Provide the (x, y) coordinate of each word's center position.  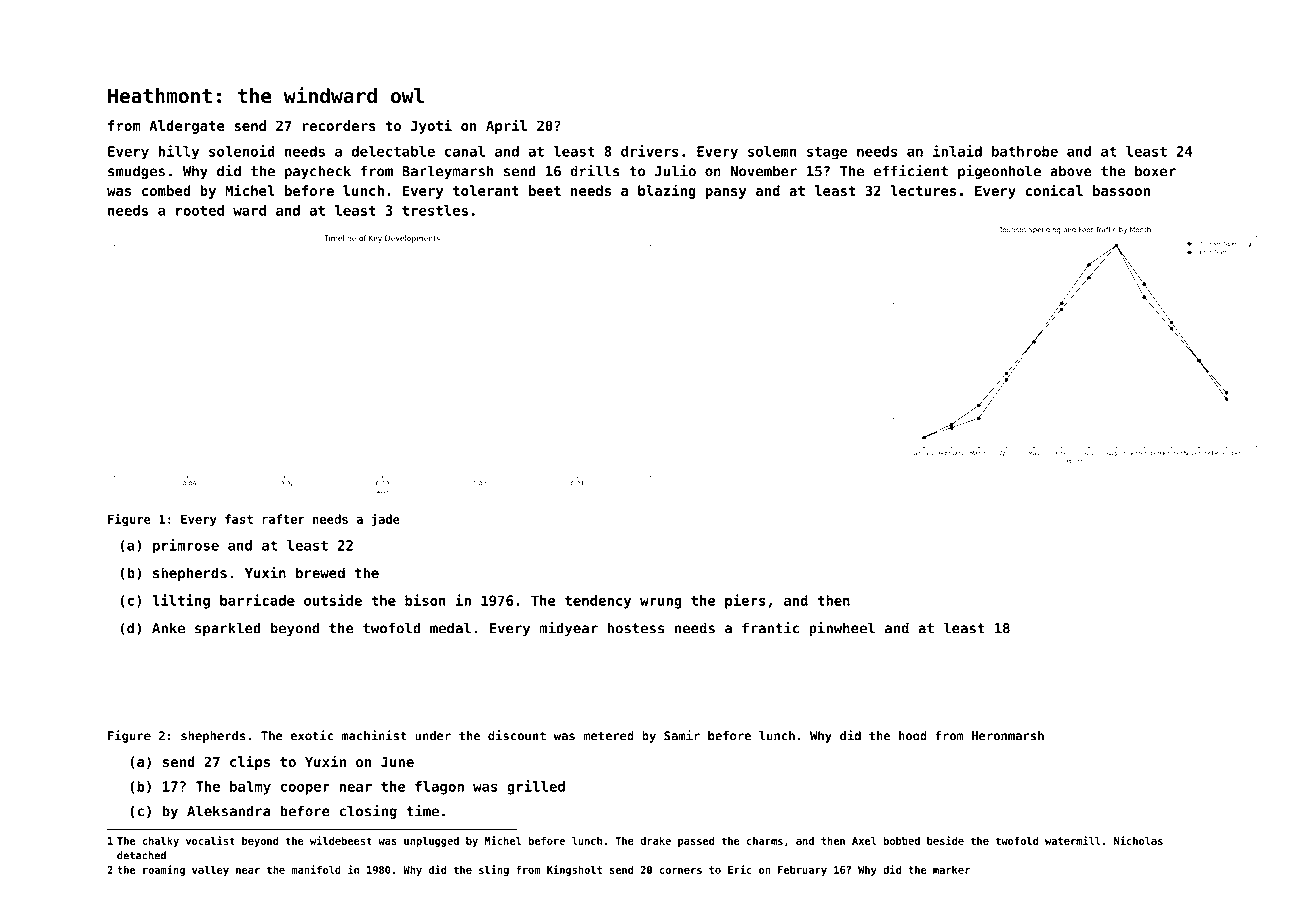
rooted (200, 210)
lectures (923, 190)
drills (595, 171)
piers (745, 601)
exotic (311, 735)
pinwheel (842, 629)
